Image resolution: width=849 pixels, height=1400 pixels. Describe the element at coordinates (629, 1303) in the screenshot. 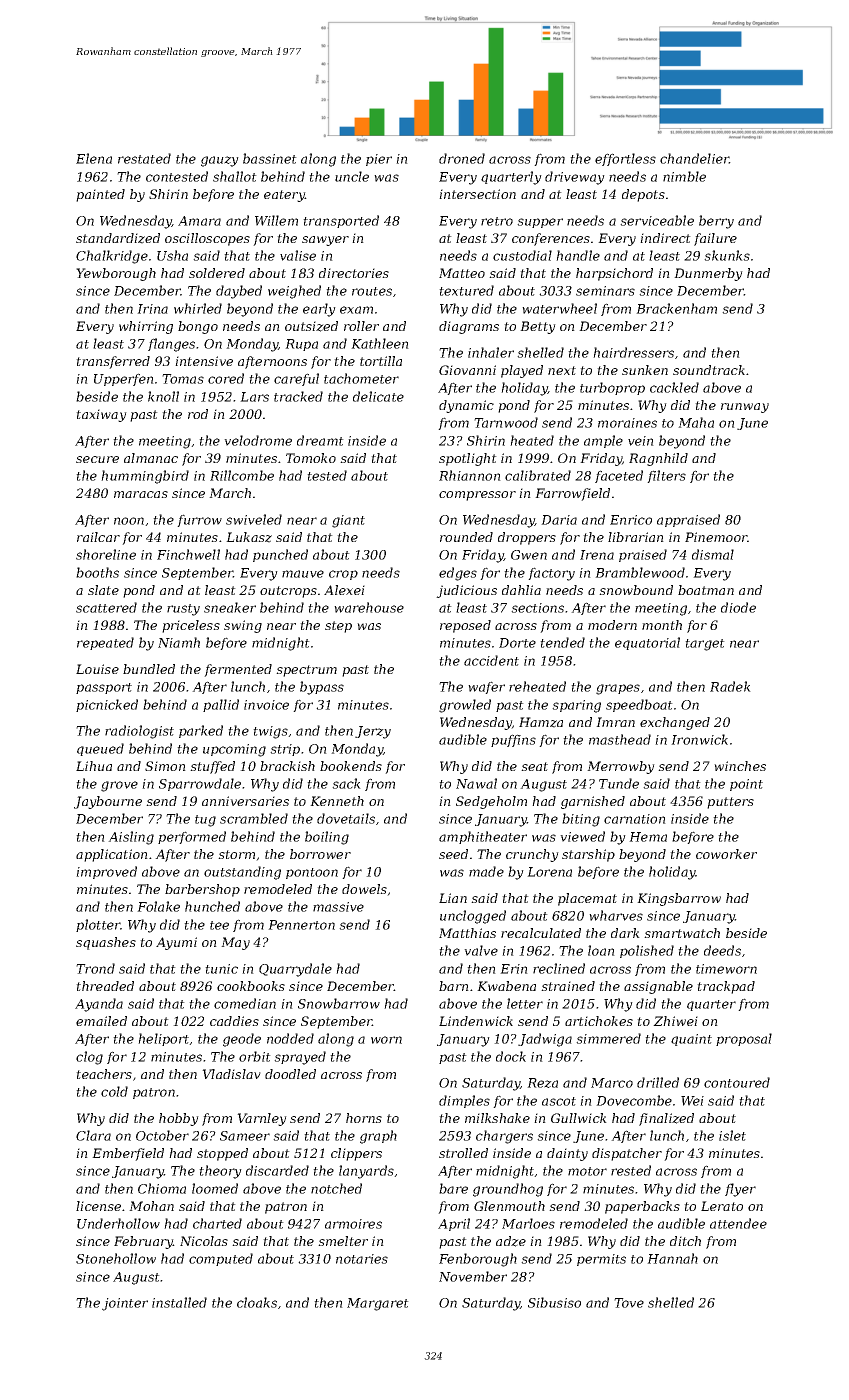

I see `Tove` at that location.
